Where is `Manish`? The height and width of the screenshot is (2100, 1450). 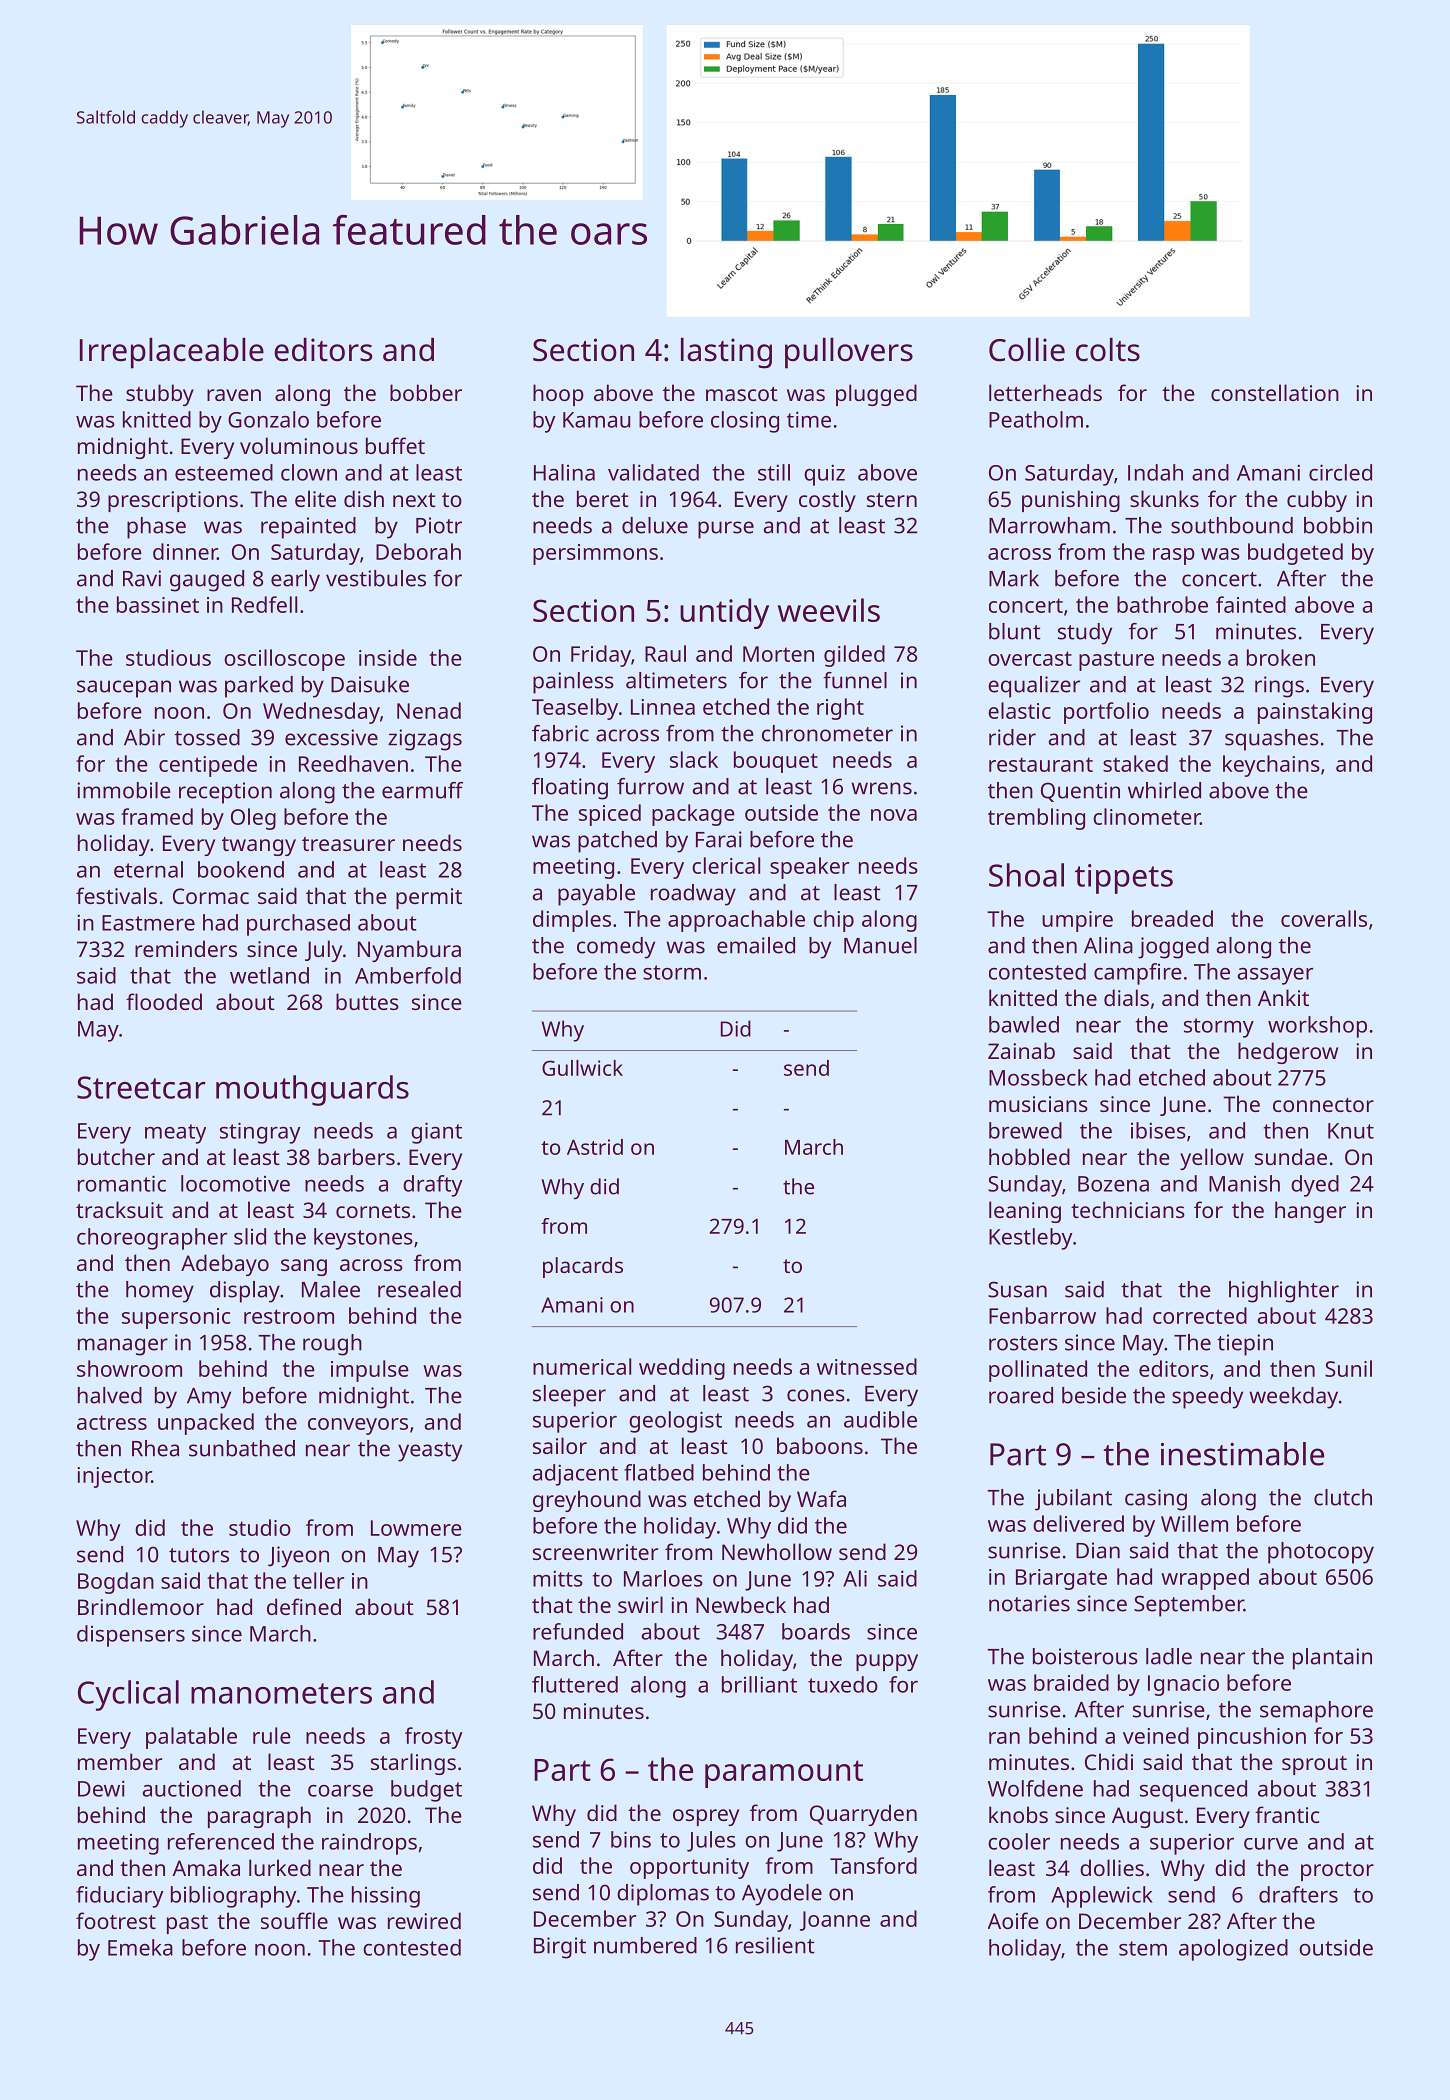 Manish is located at coordinates (1244, 1183).
